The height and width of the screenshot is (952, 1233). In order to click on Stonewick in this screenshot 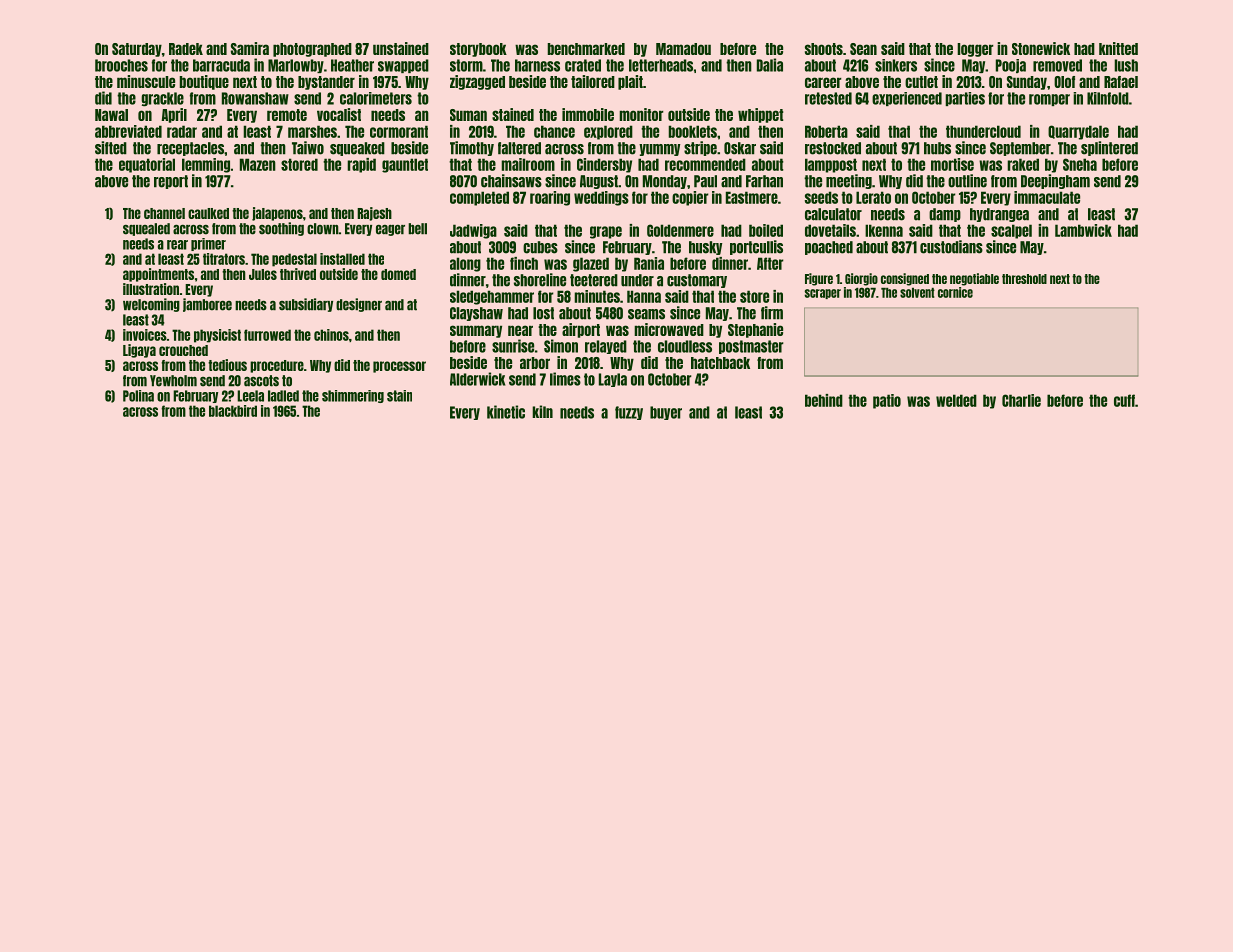, I will do `click(1041, 48)`.
